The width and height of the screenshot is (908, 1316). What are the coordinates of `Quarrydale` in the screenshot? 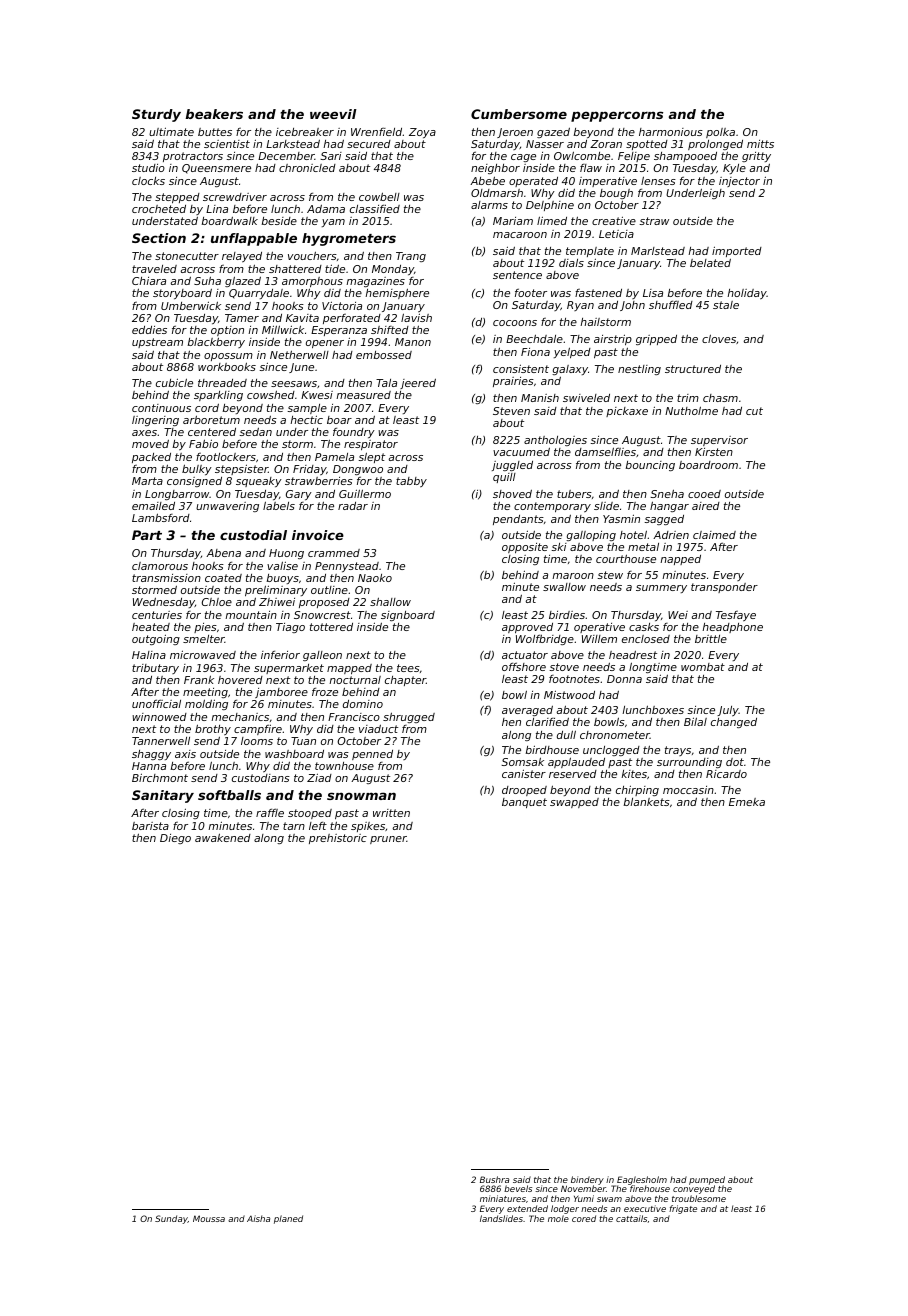 It's located at (259, 294).
